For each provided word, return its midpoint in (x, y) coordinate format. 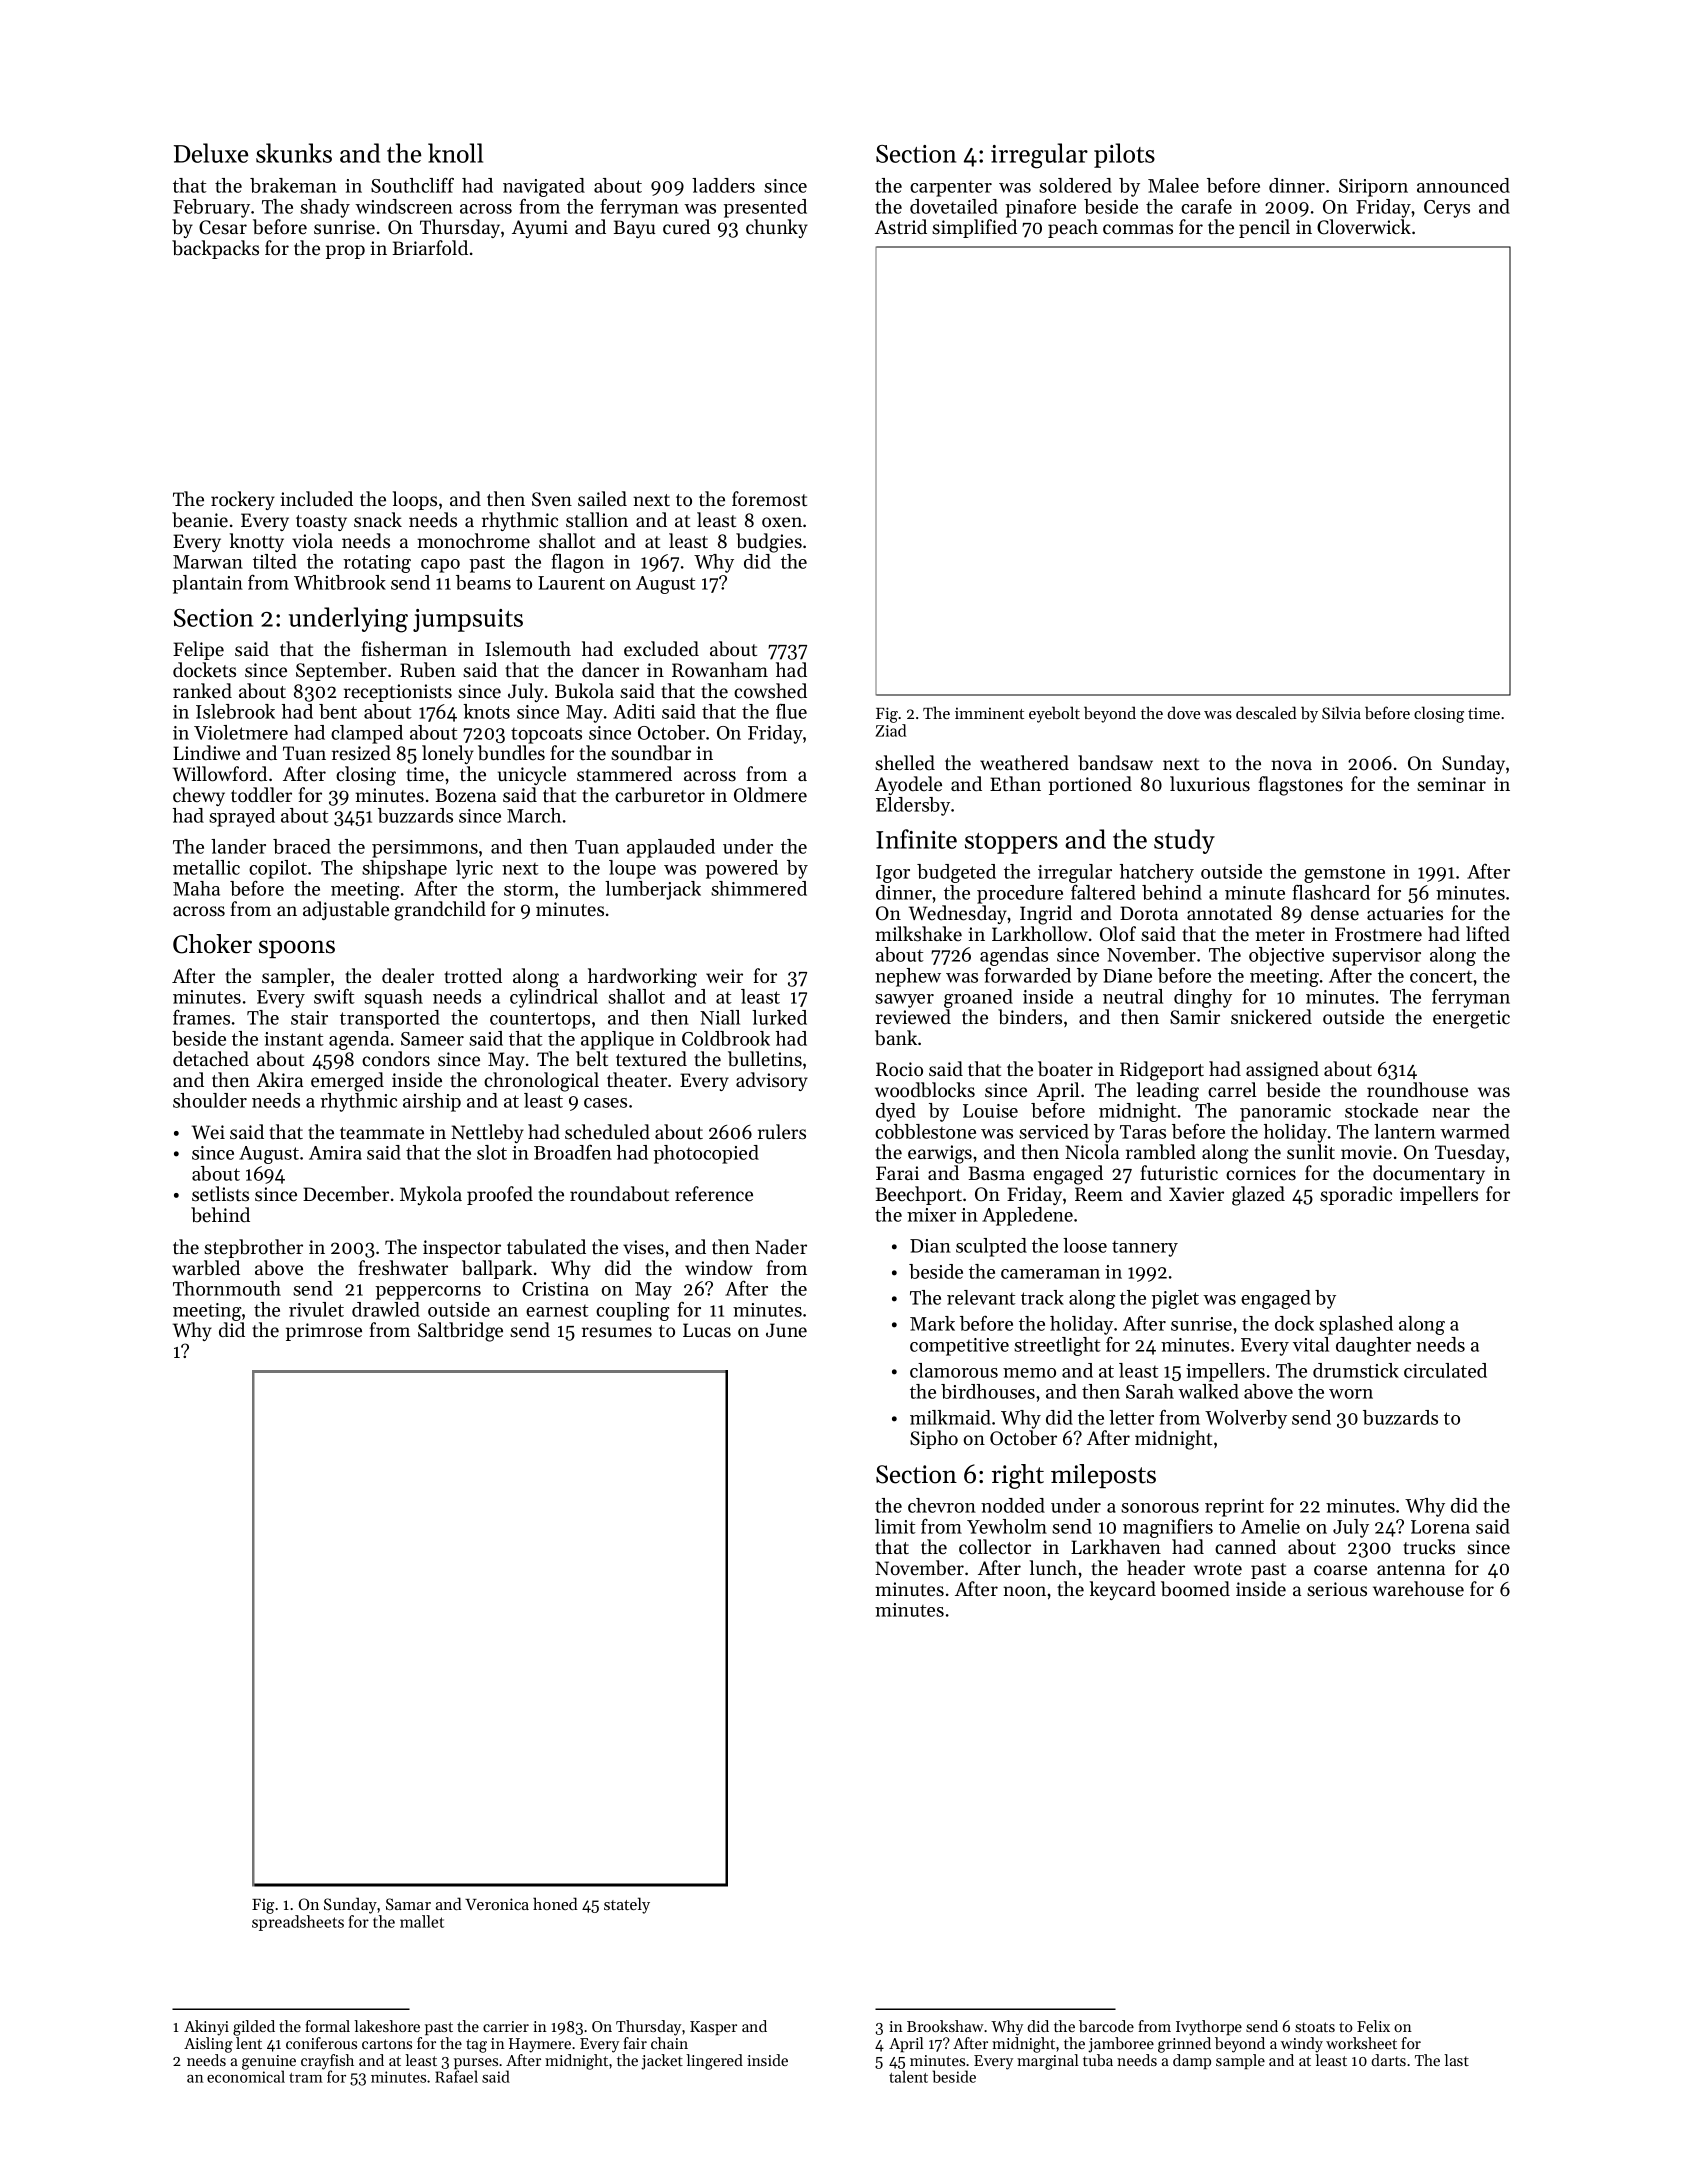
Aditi (634, 711)
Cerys (1447, 209)
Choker (212, 944)
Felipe (198, 650)
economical (246, 2076)
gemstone (1344, 875)
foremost (769, 499)
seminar (1451, 784)
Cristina (555, 1289)
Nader (781, 1246)
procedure (1020, 894)
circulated (1445, 1370)
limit (895, 1526)
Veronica (497, 1904)
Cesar (223, 227)
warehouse (1418, 1589)
